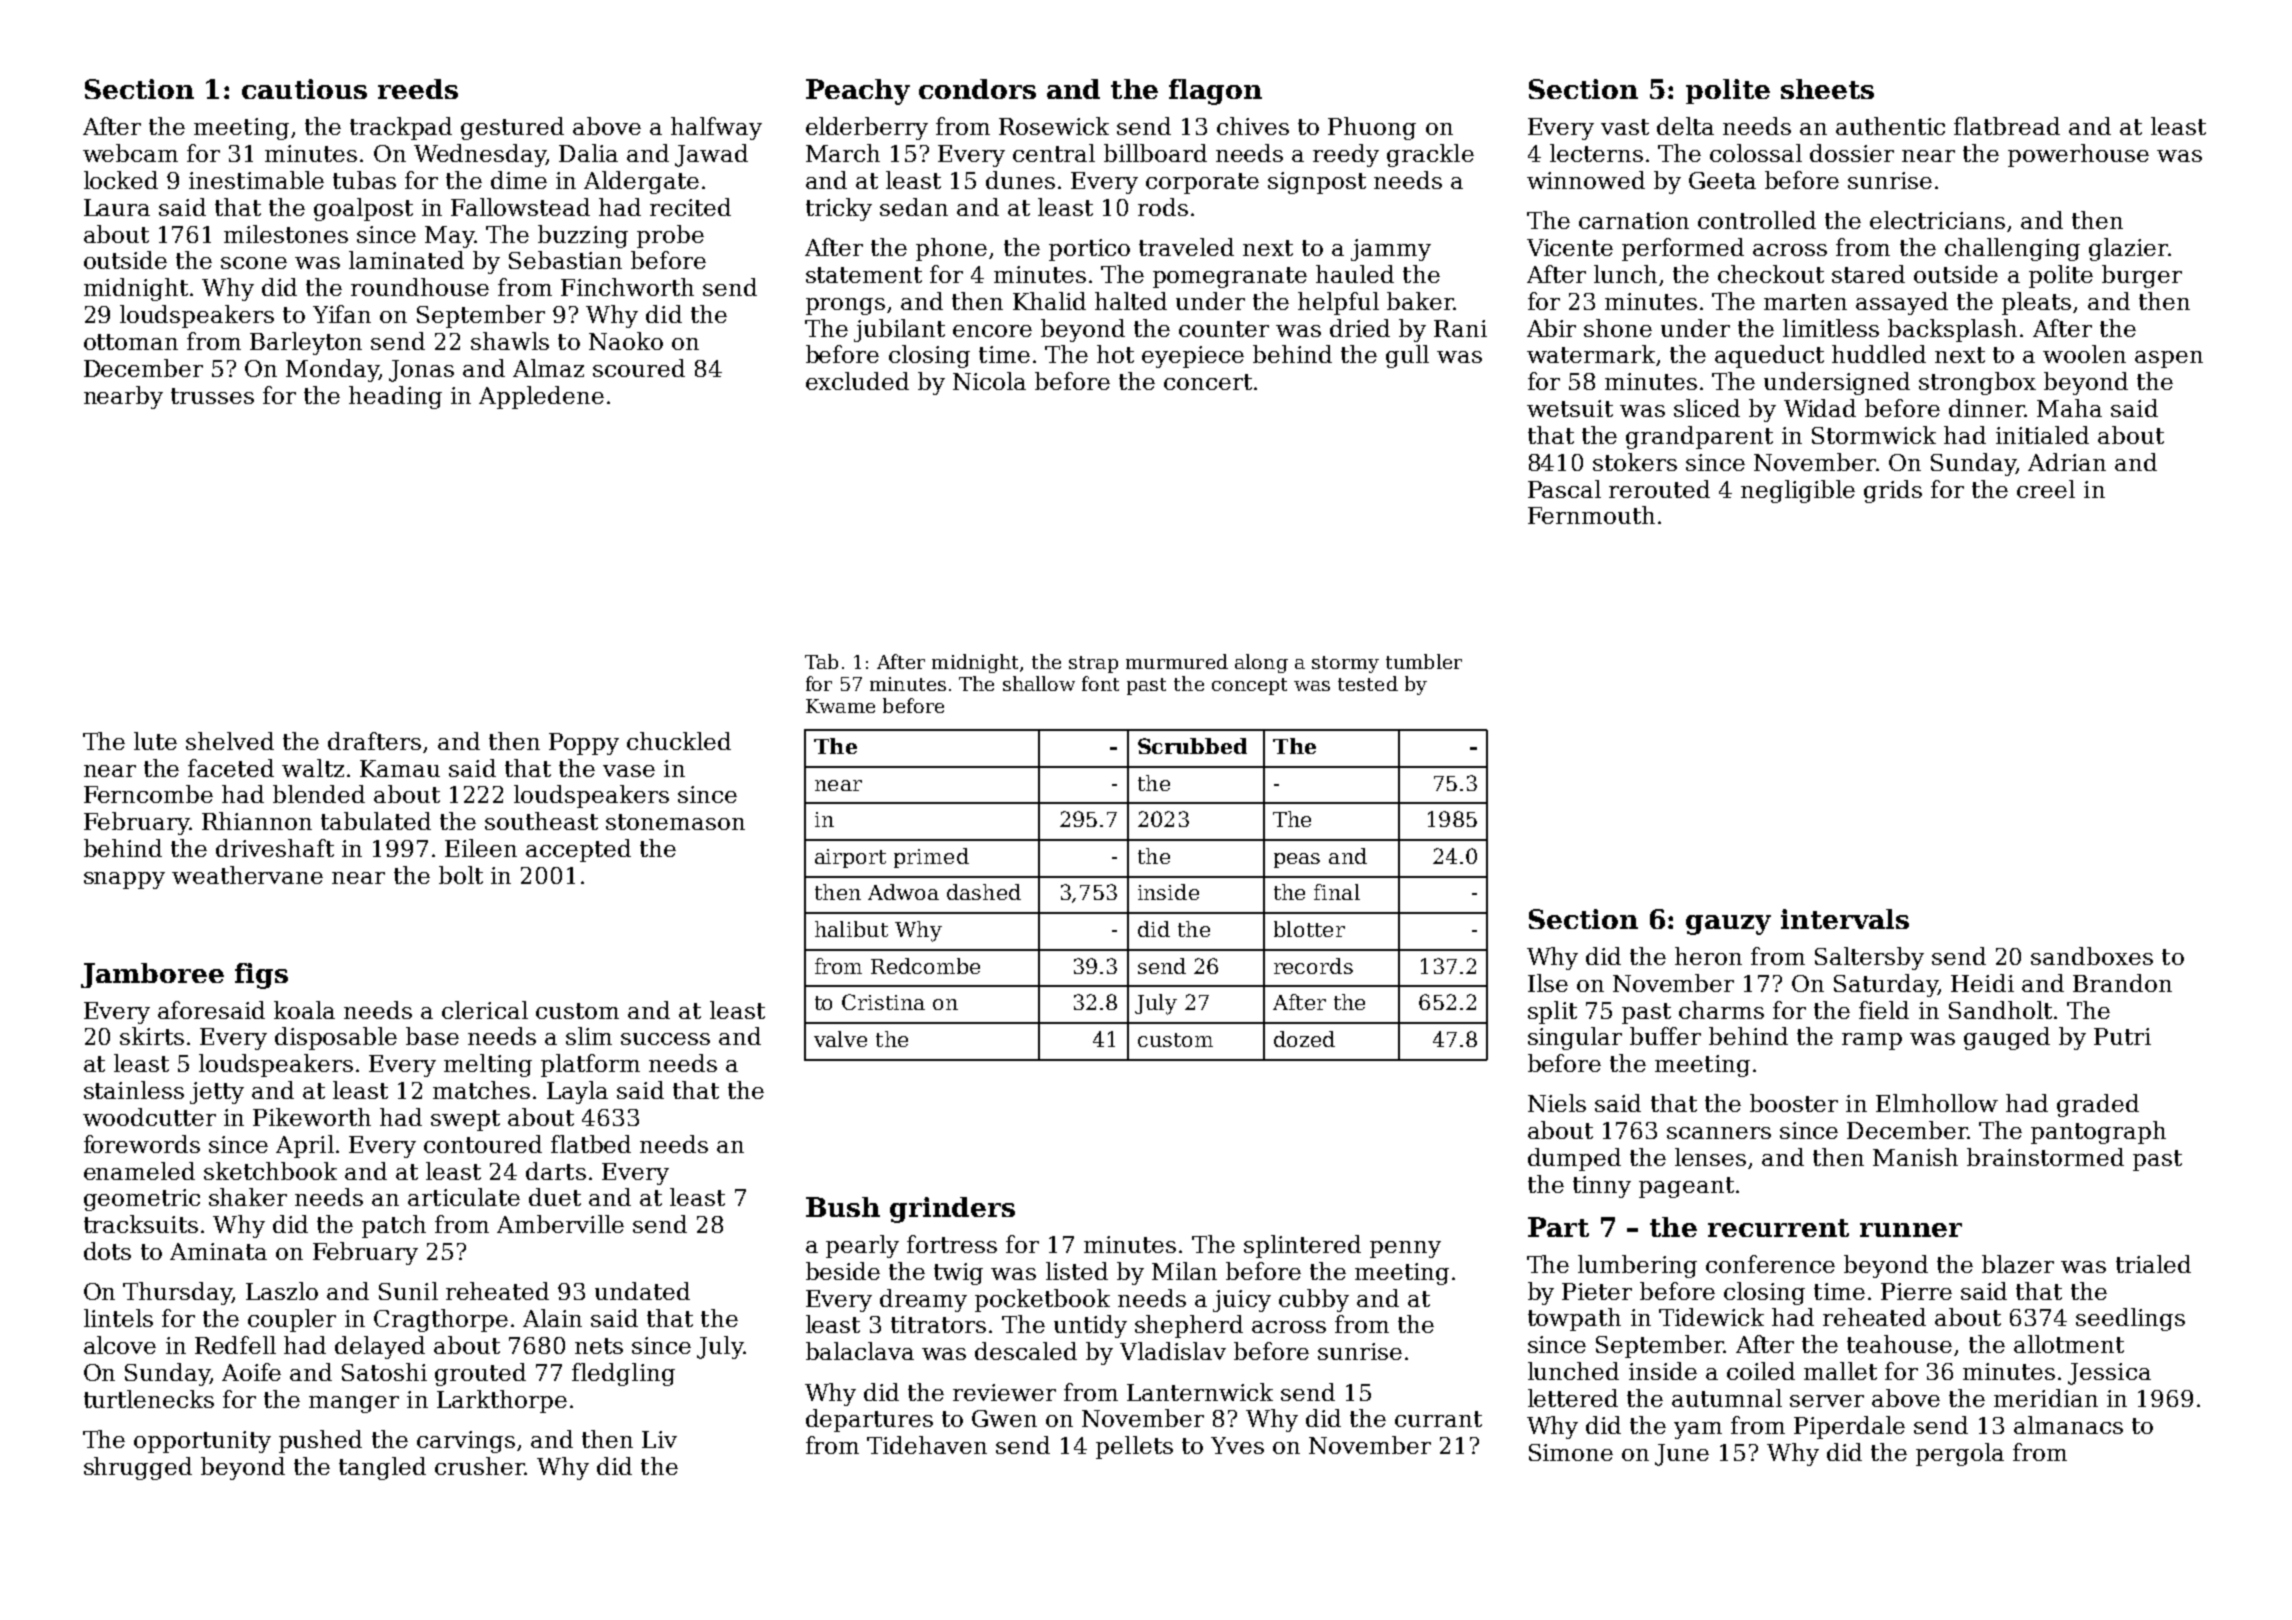 The width and height of the screenshot is (2292, 1620). What do you see at coordinates (857, 381) in the screenshot?
I see `excluded` at bounding box center [857, 381].
